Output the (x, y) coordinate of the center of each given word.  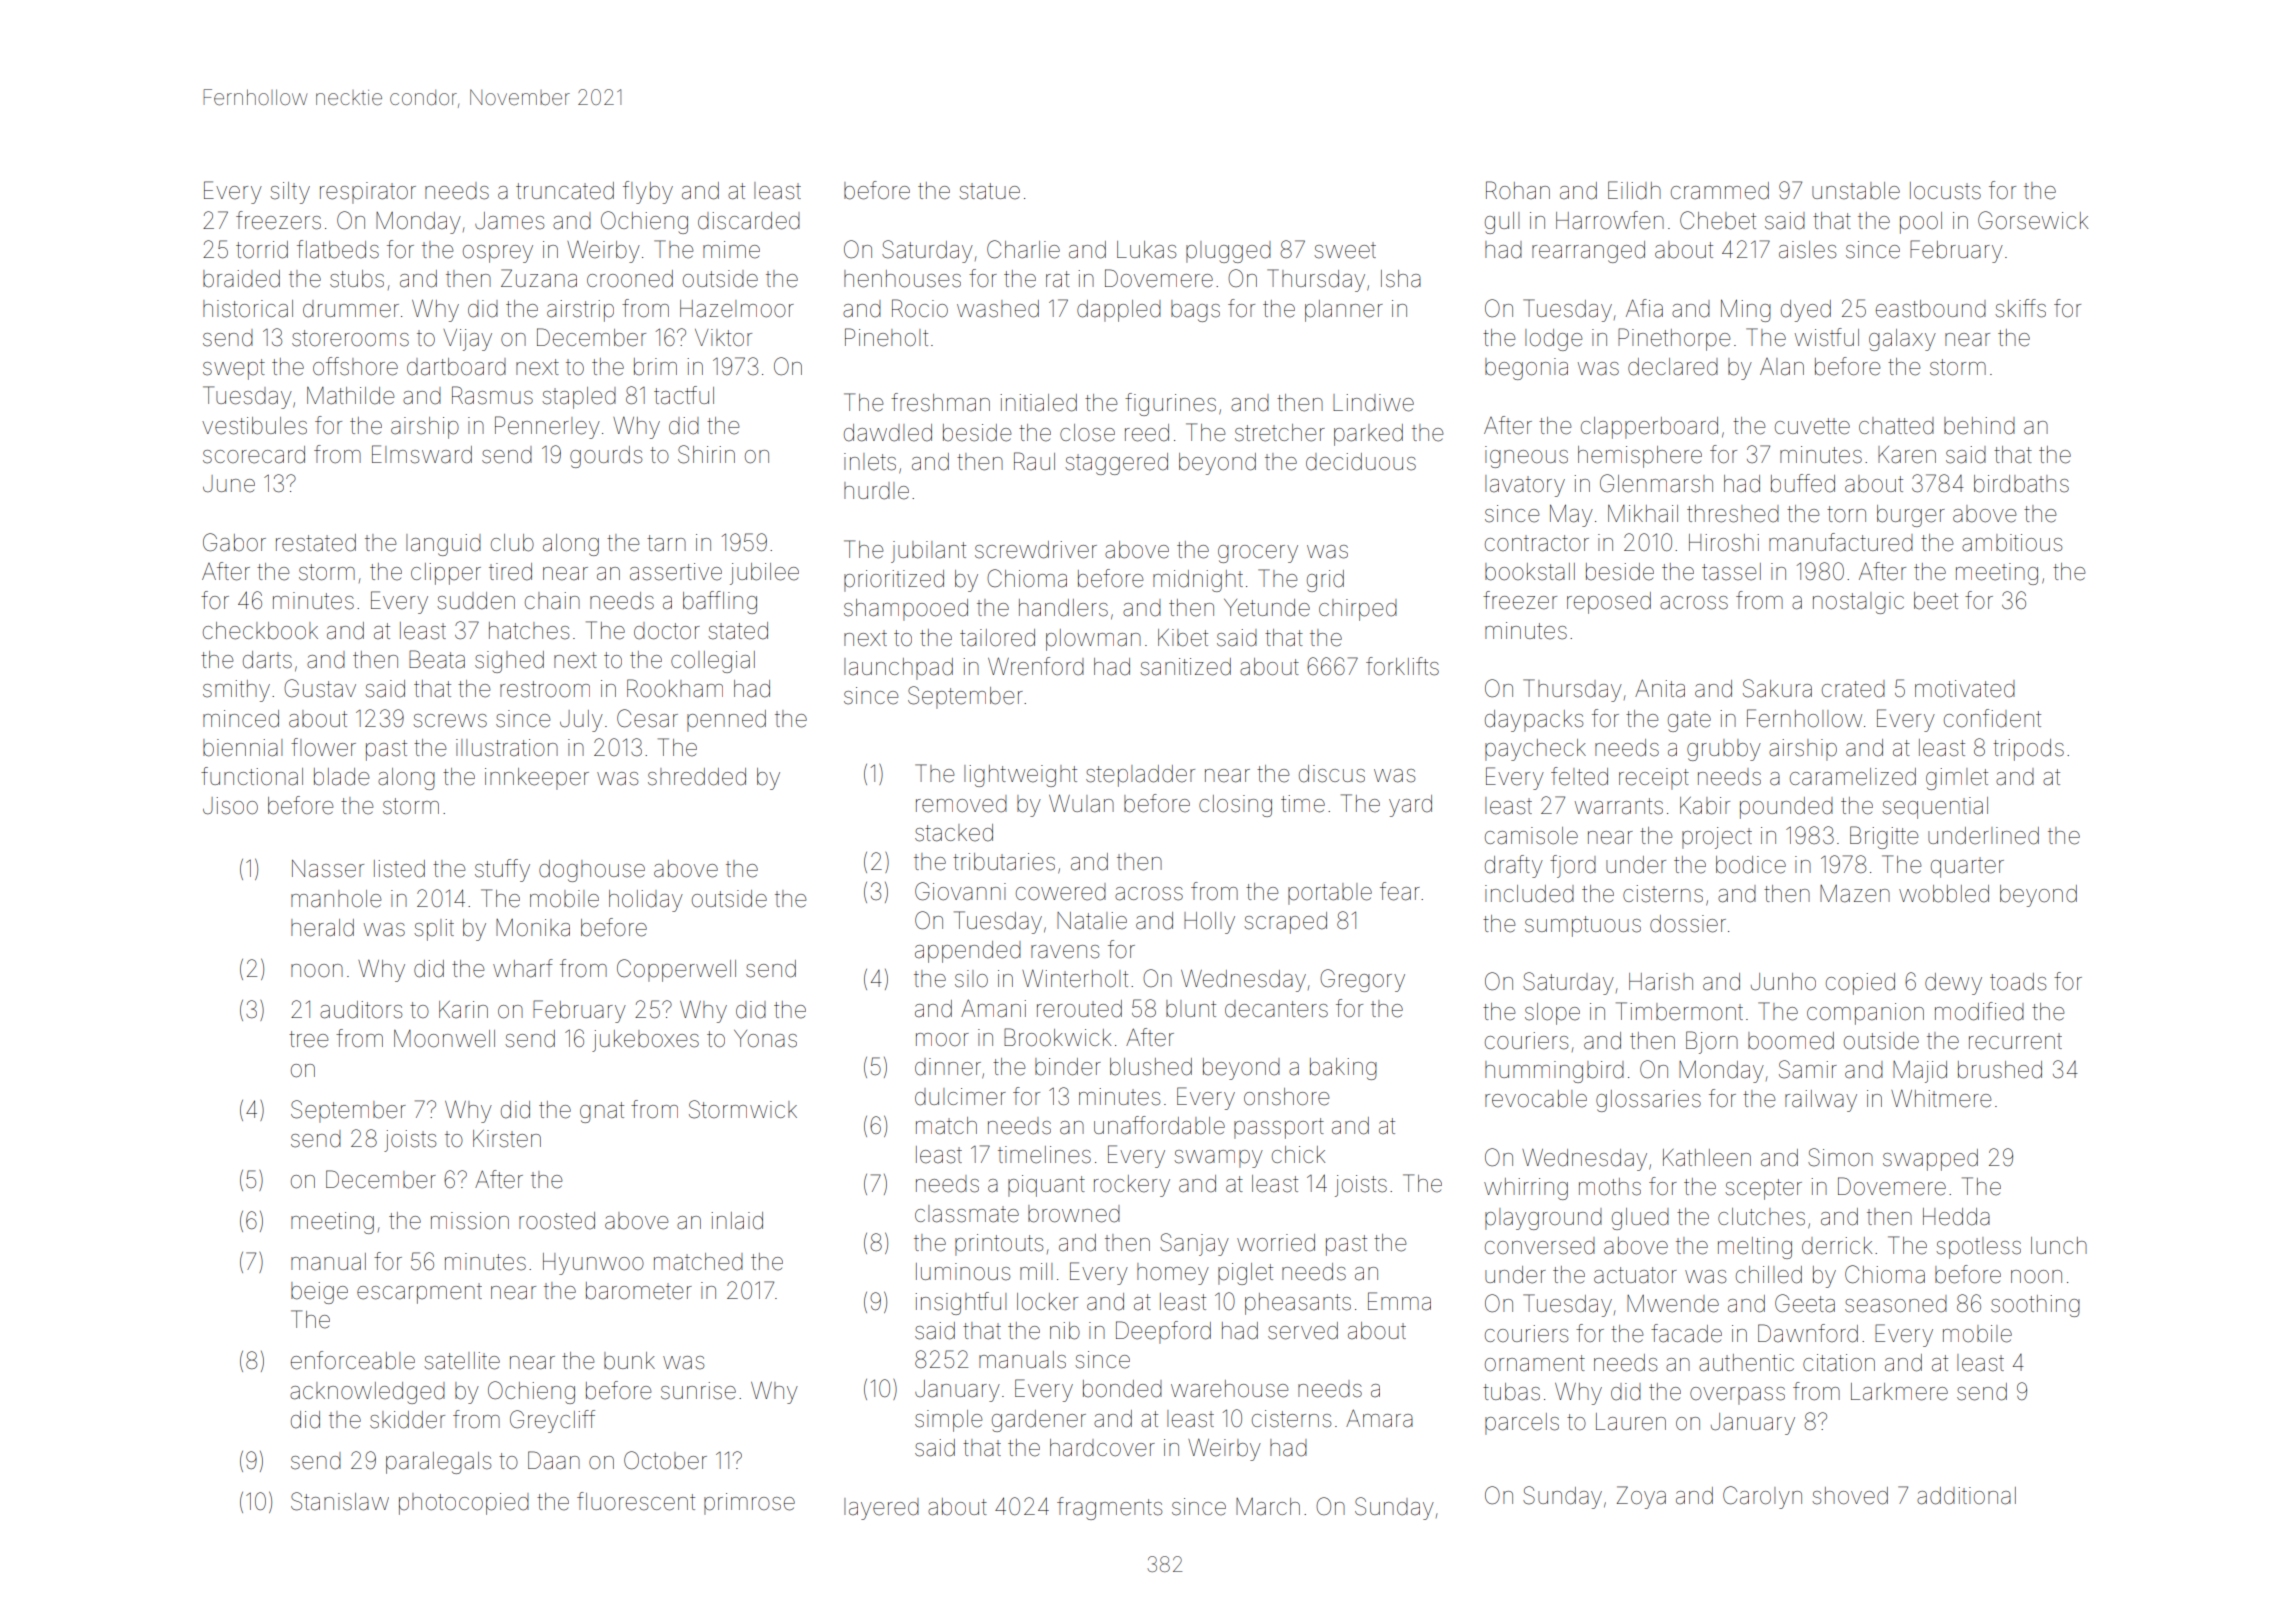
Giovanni (960, 891)
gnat (602, 1112)
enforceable (353, 1360)
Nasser (328, 869)
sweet (1345, 250)
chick (1298, 1154)
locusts (1945, 191)
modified (1979, 1011)
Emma (1399, 1301)
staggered (1116, 464)
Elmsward (422, 454)
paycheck (1535, 750)
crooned (630, 279)
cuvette (1812, 426)
